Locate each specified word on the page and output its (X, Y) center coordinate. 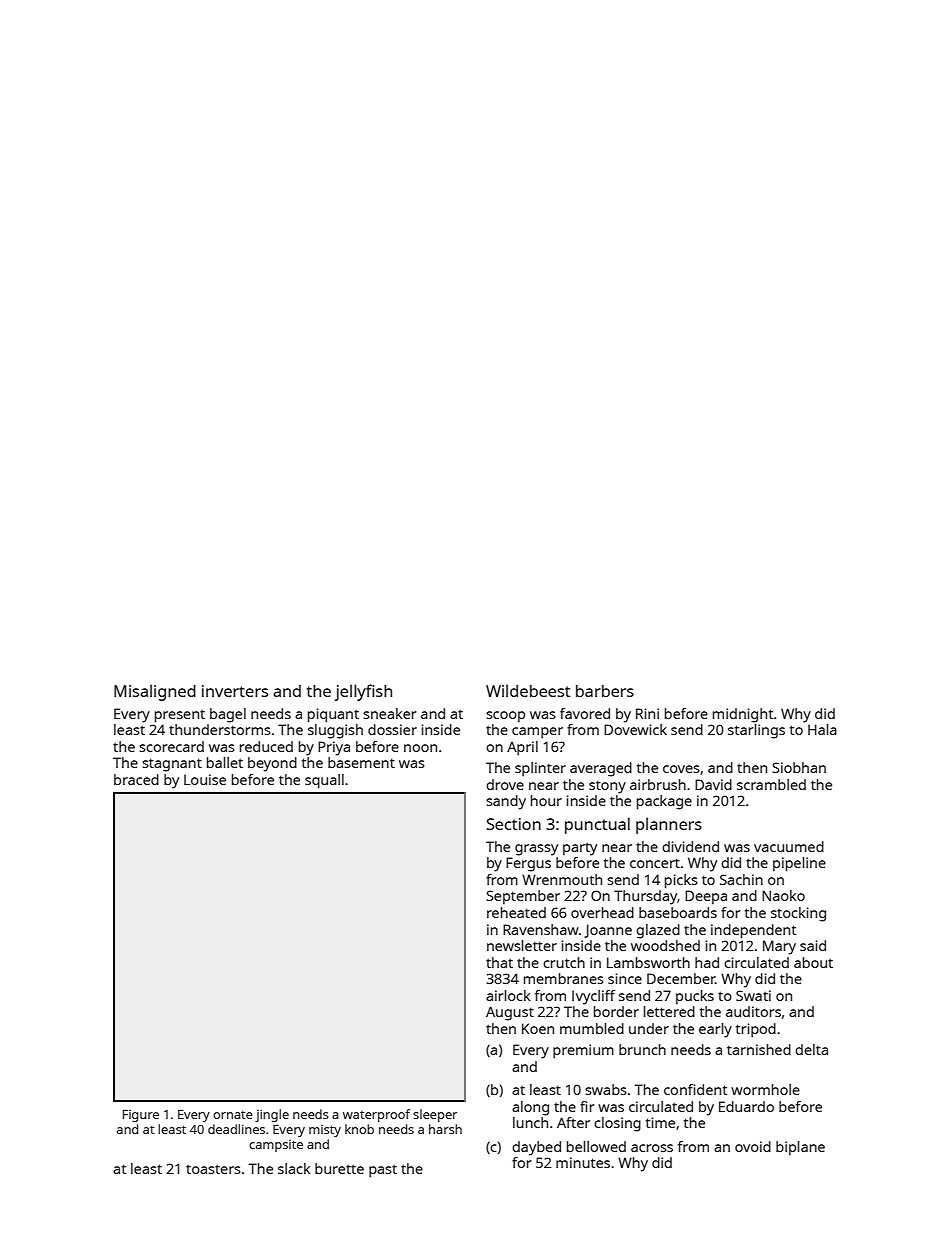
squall (324, 781)
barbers (605, 691)
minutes (583, 1162)
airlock (508, 995)
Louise (205, 779)
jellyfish (363, 692)
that (499, 962)
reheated (516, 912)
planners (669, 825)
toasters (213, 1169)
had (707, 962)
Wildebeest (528, 690)
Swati (753, 995)
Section (514, 824)
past (383, 1171)
